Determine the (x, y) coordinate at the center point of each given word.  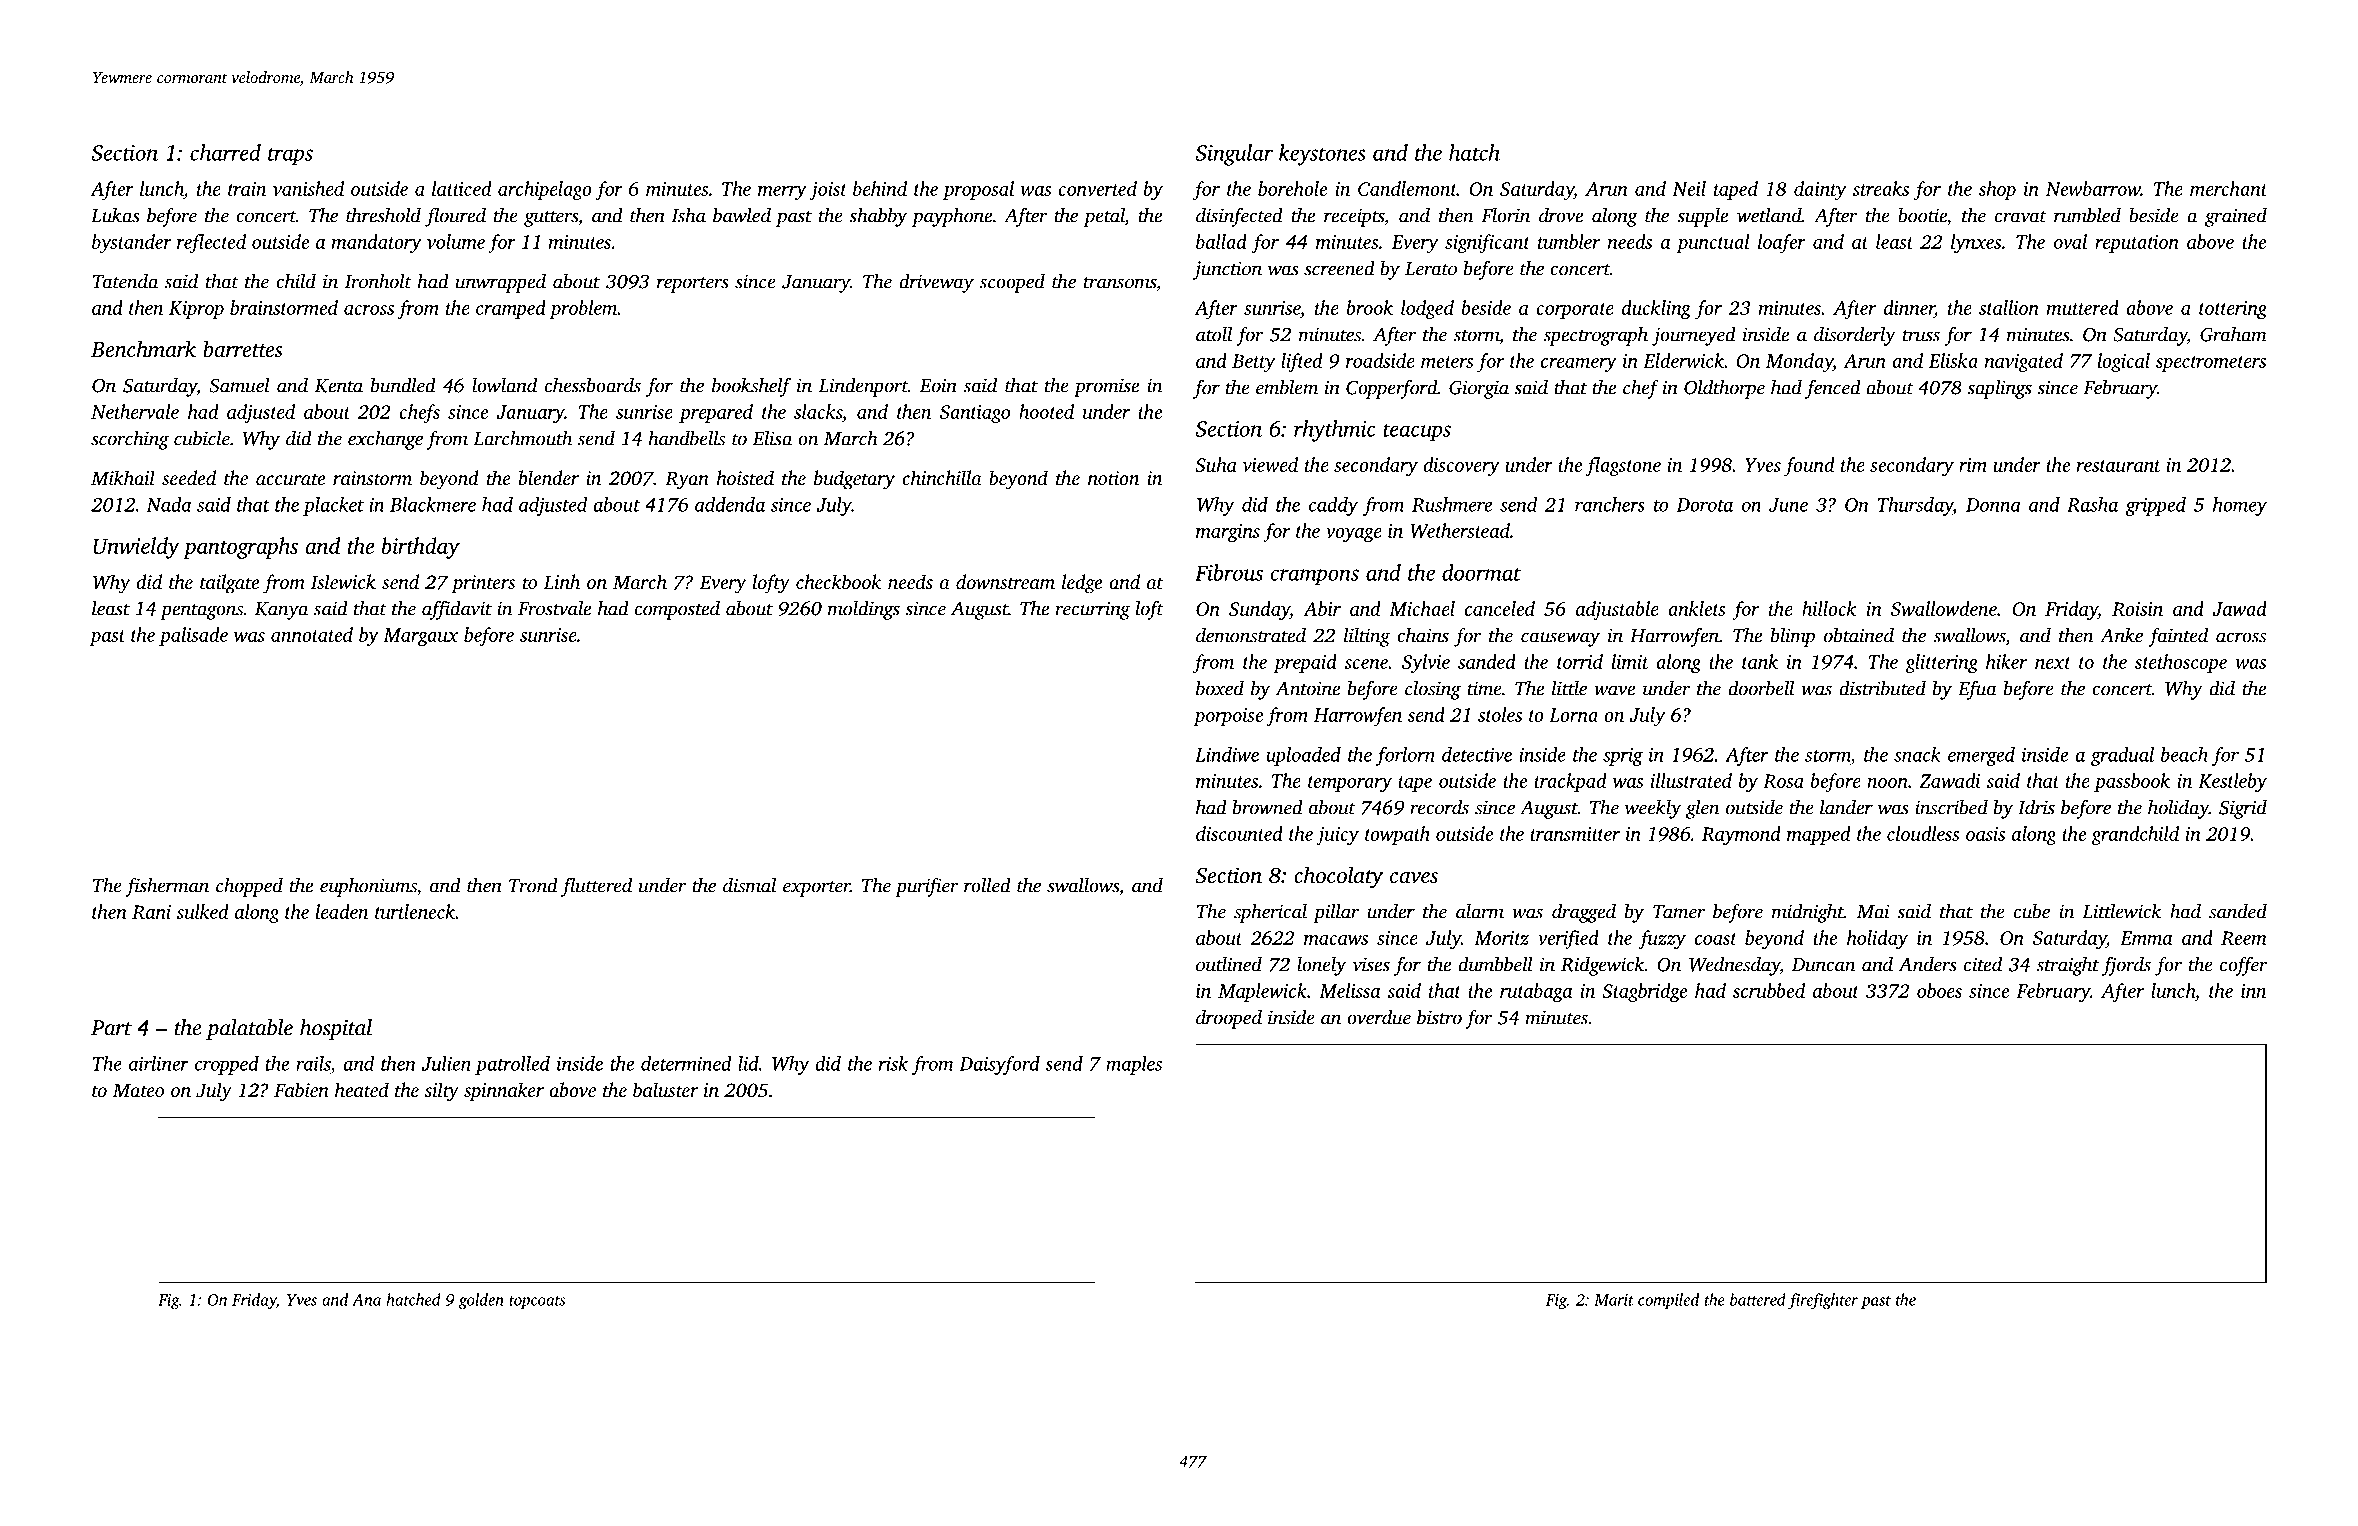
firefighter (1823, 1301)
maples (1134, 1065)
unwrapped (500, 283)
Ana (366, 1300)
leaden (342, 911)
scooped (1012, 283)
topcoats (537, 1302)
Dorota (1704, 505)
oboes (1939, 990)
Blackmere (433, 504)
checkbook (838, 581)
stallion (2009, 307)
